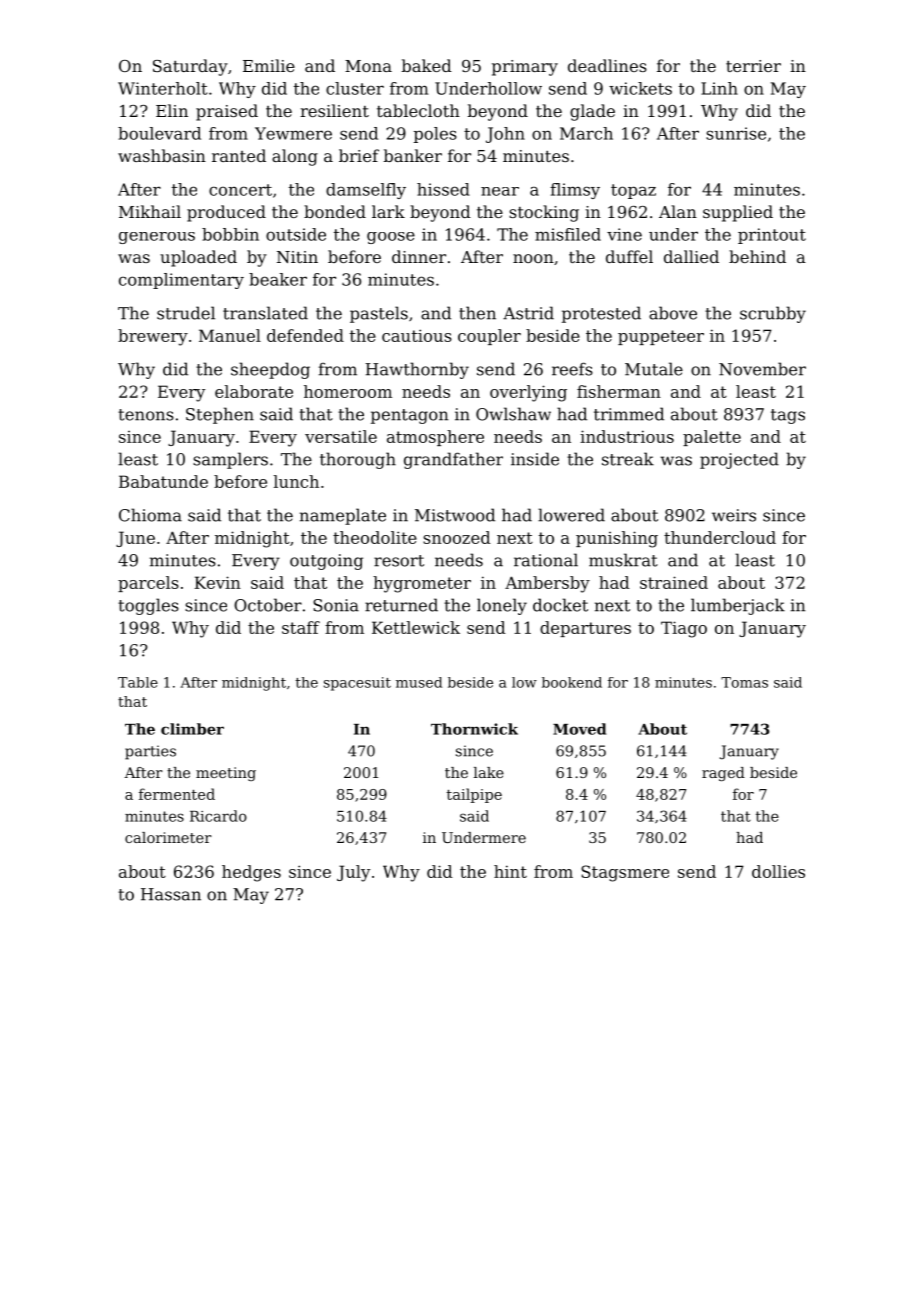 This screenshot has width=924, height=1311. Describe the element at coordinates (162, 155) in the screenshot. I see `washbasin` at that location.
